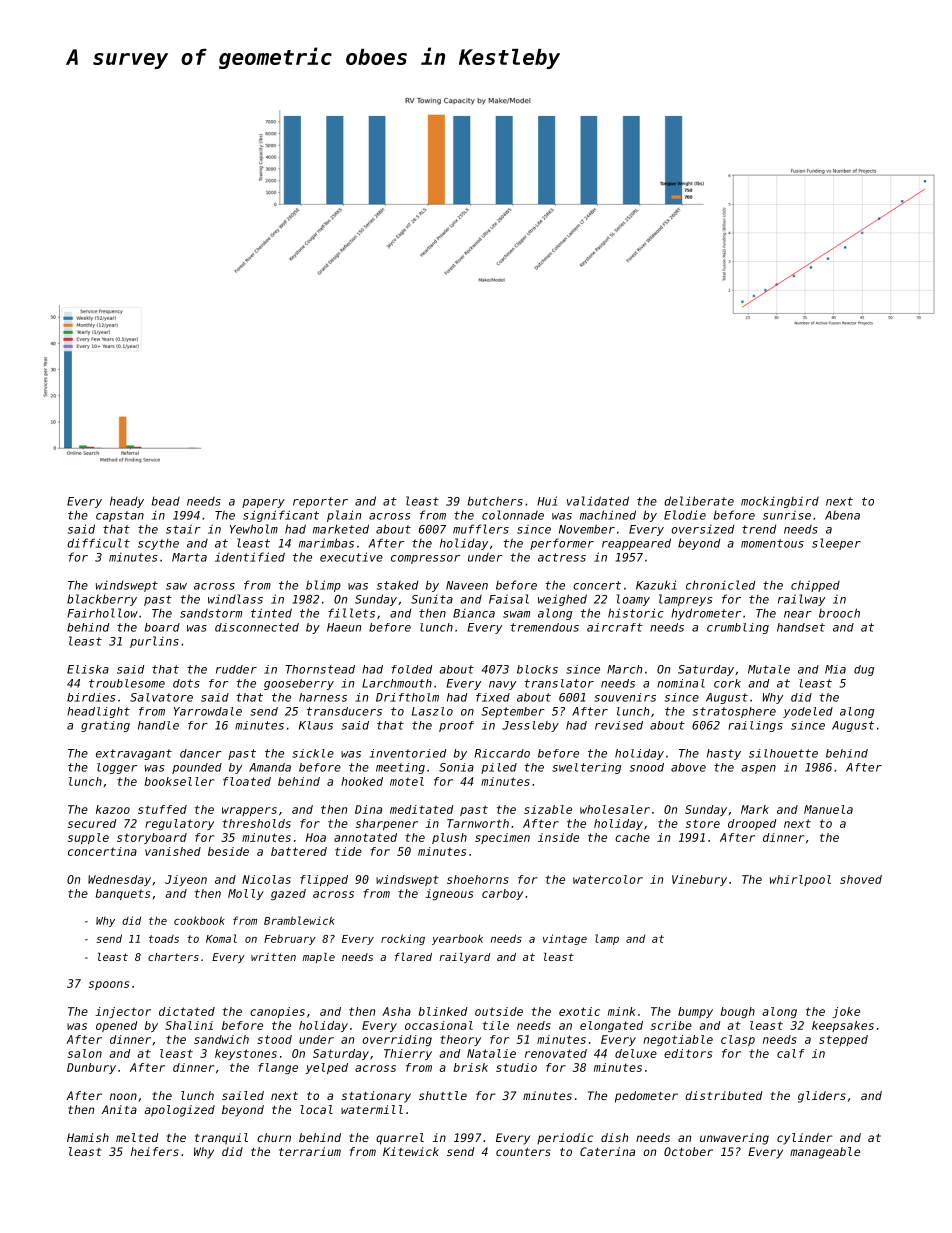 Image resolution: width=952 pixels, height=1233 pixels. I want to click on historic, so click(636, 613).
